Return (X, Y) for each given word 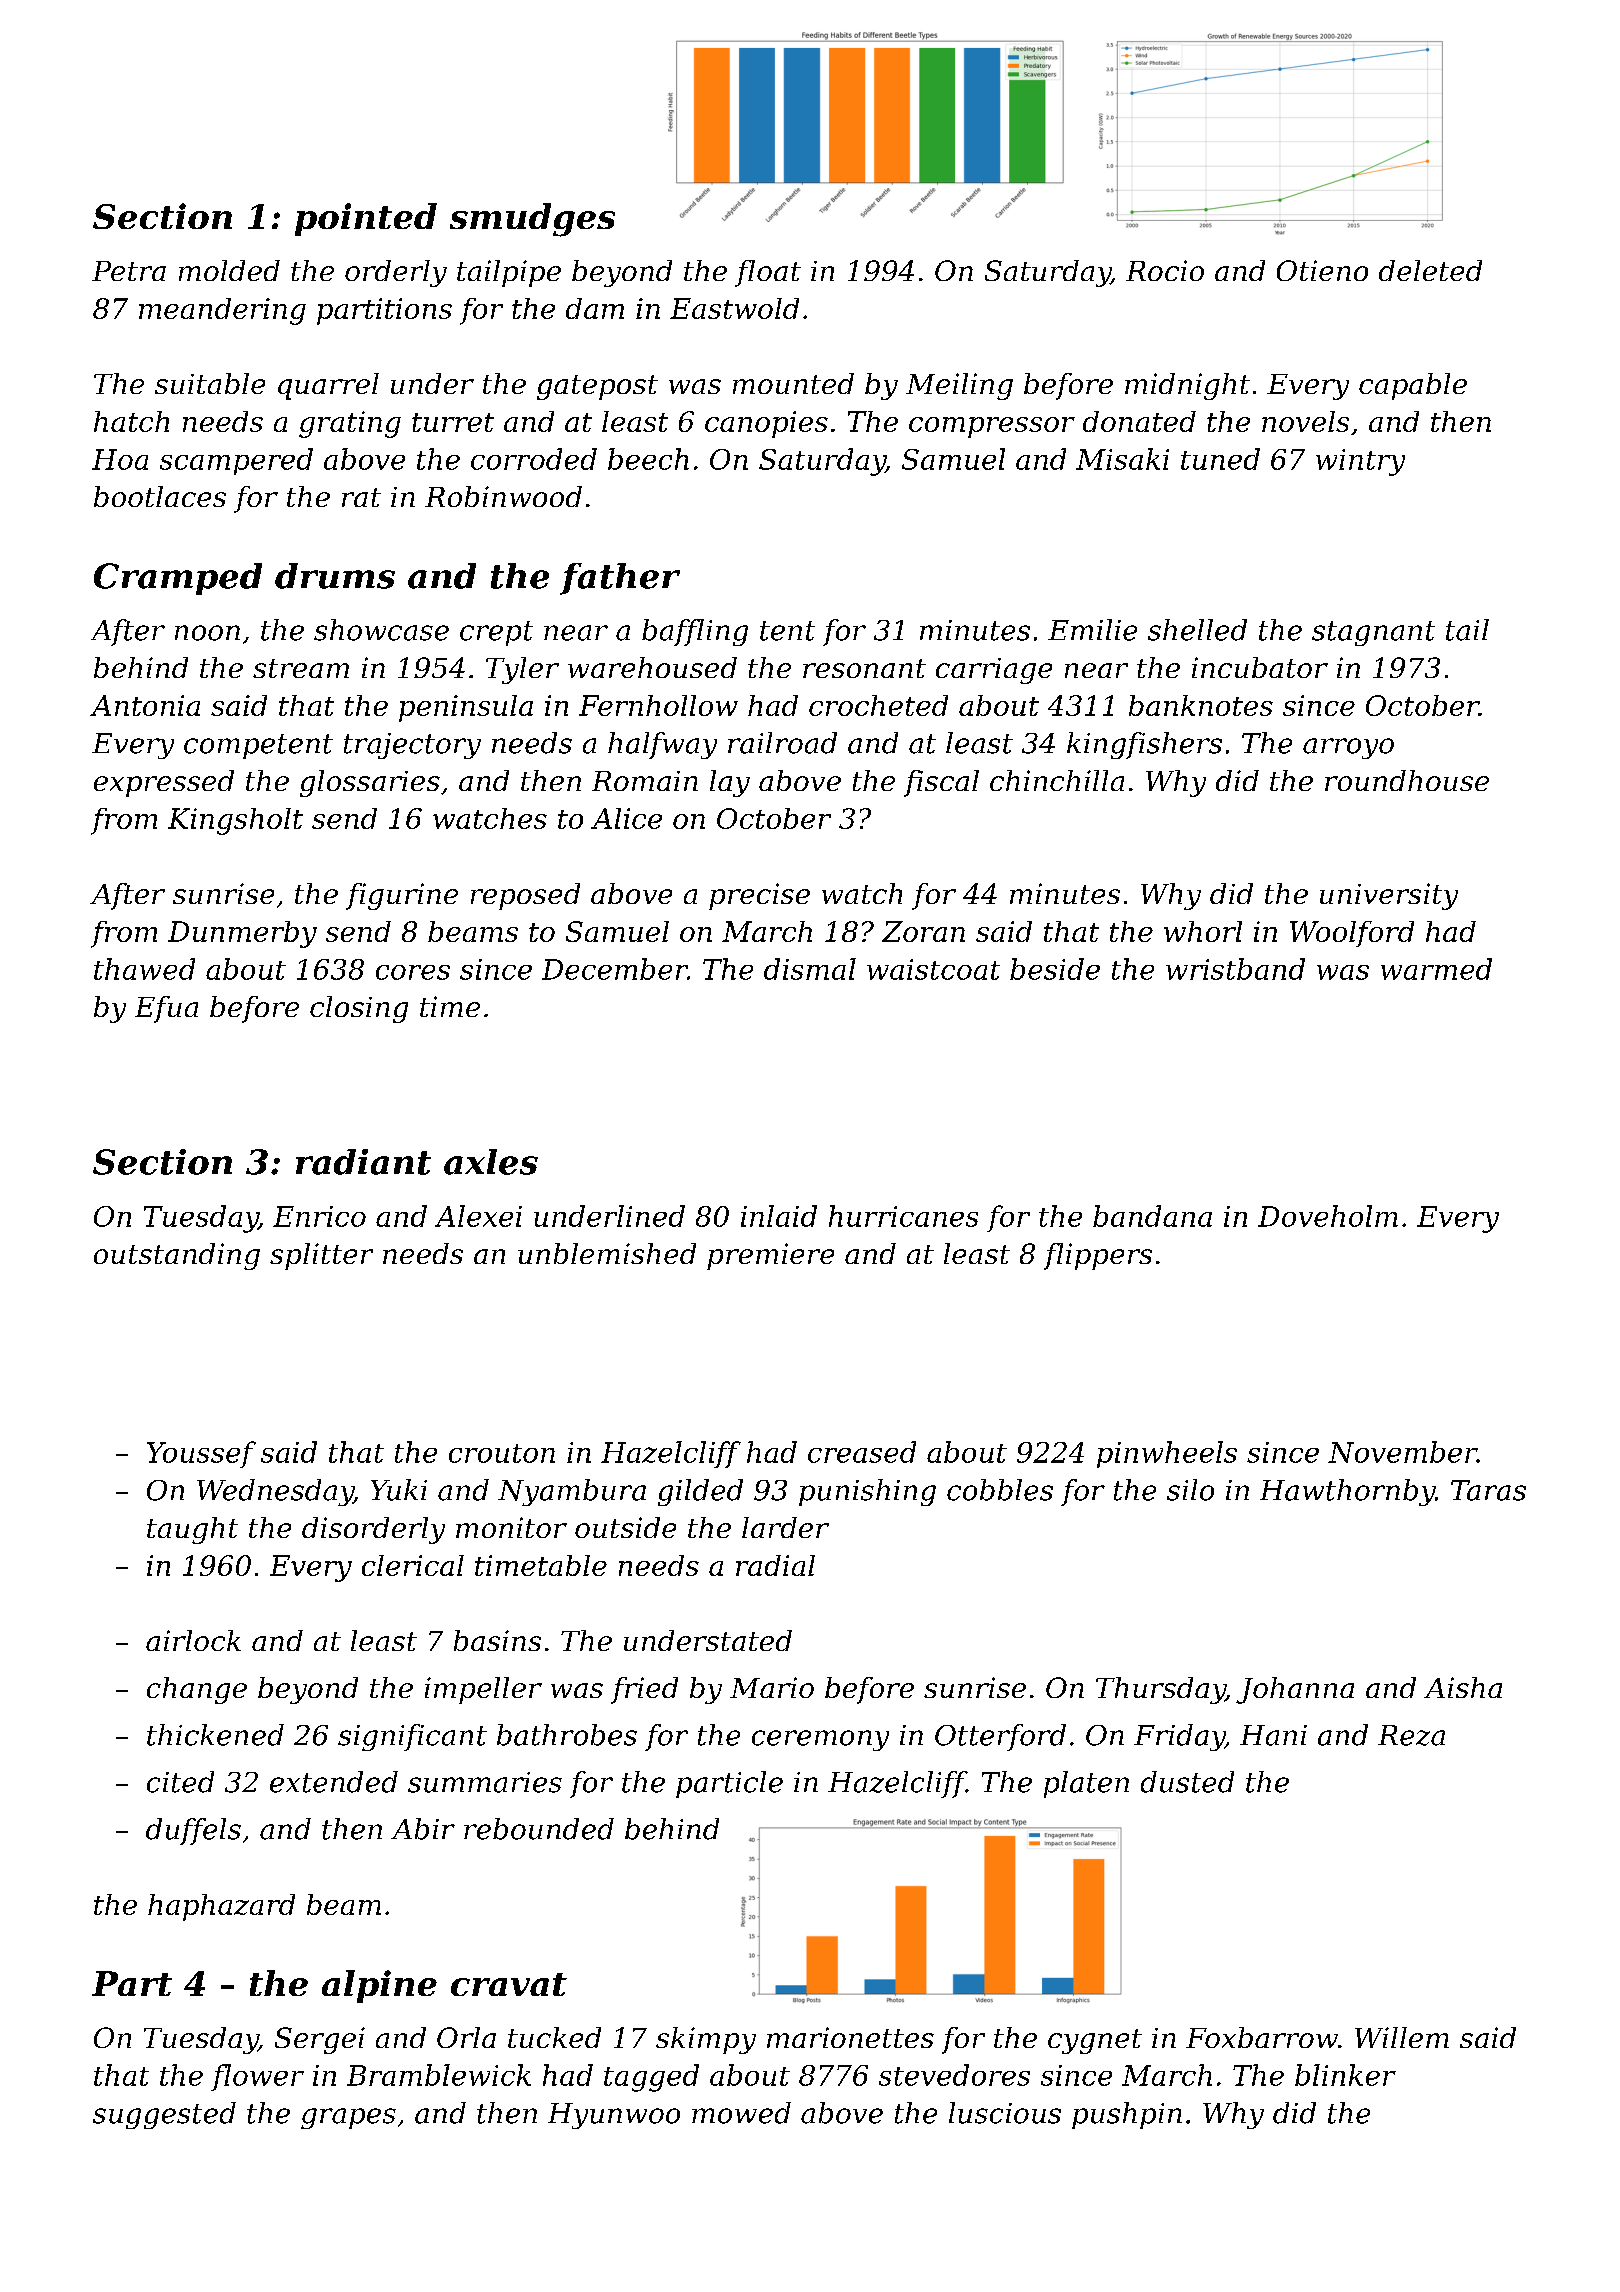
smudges (532, 220)
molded (229, 270)
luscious (1005, 2113)
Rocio (1165, 270)
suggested (164, 2115)
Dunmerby (242, 934)
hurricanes (903, 1216)
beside (1055, 969)
